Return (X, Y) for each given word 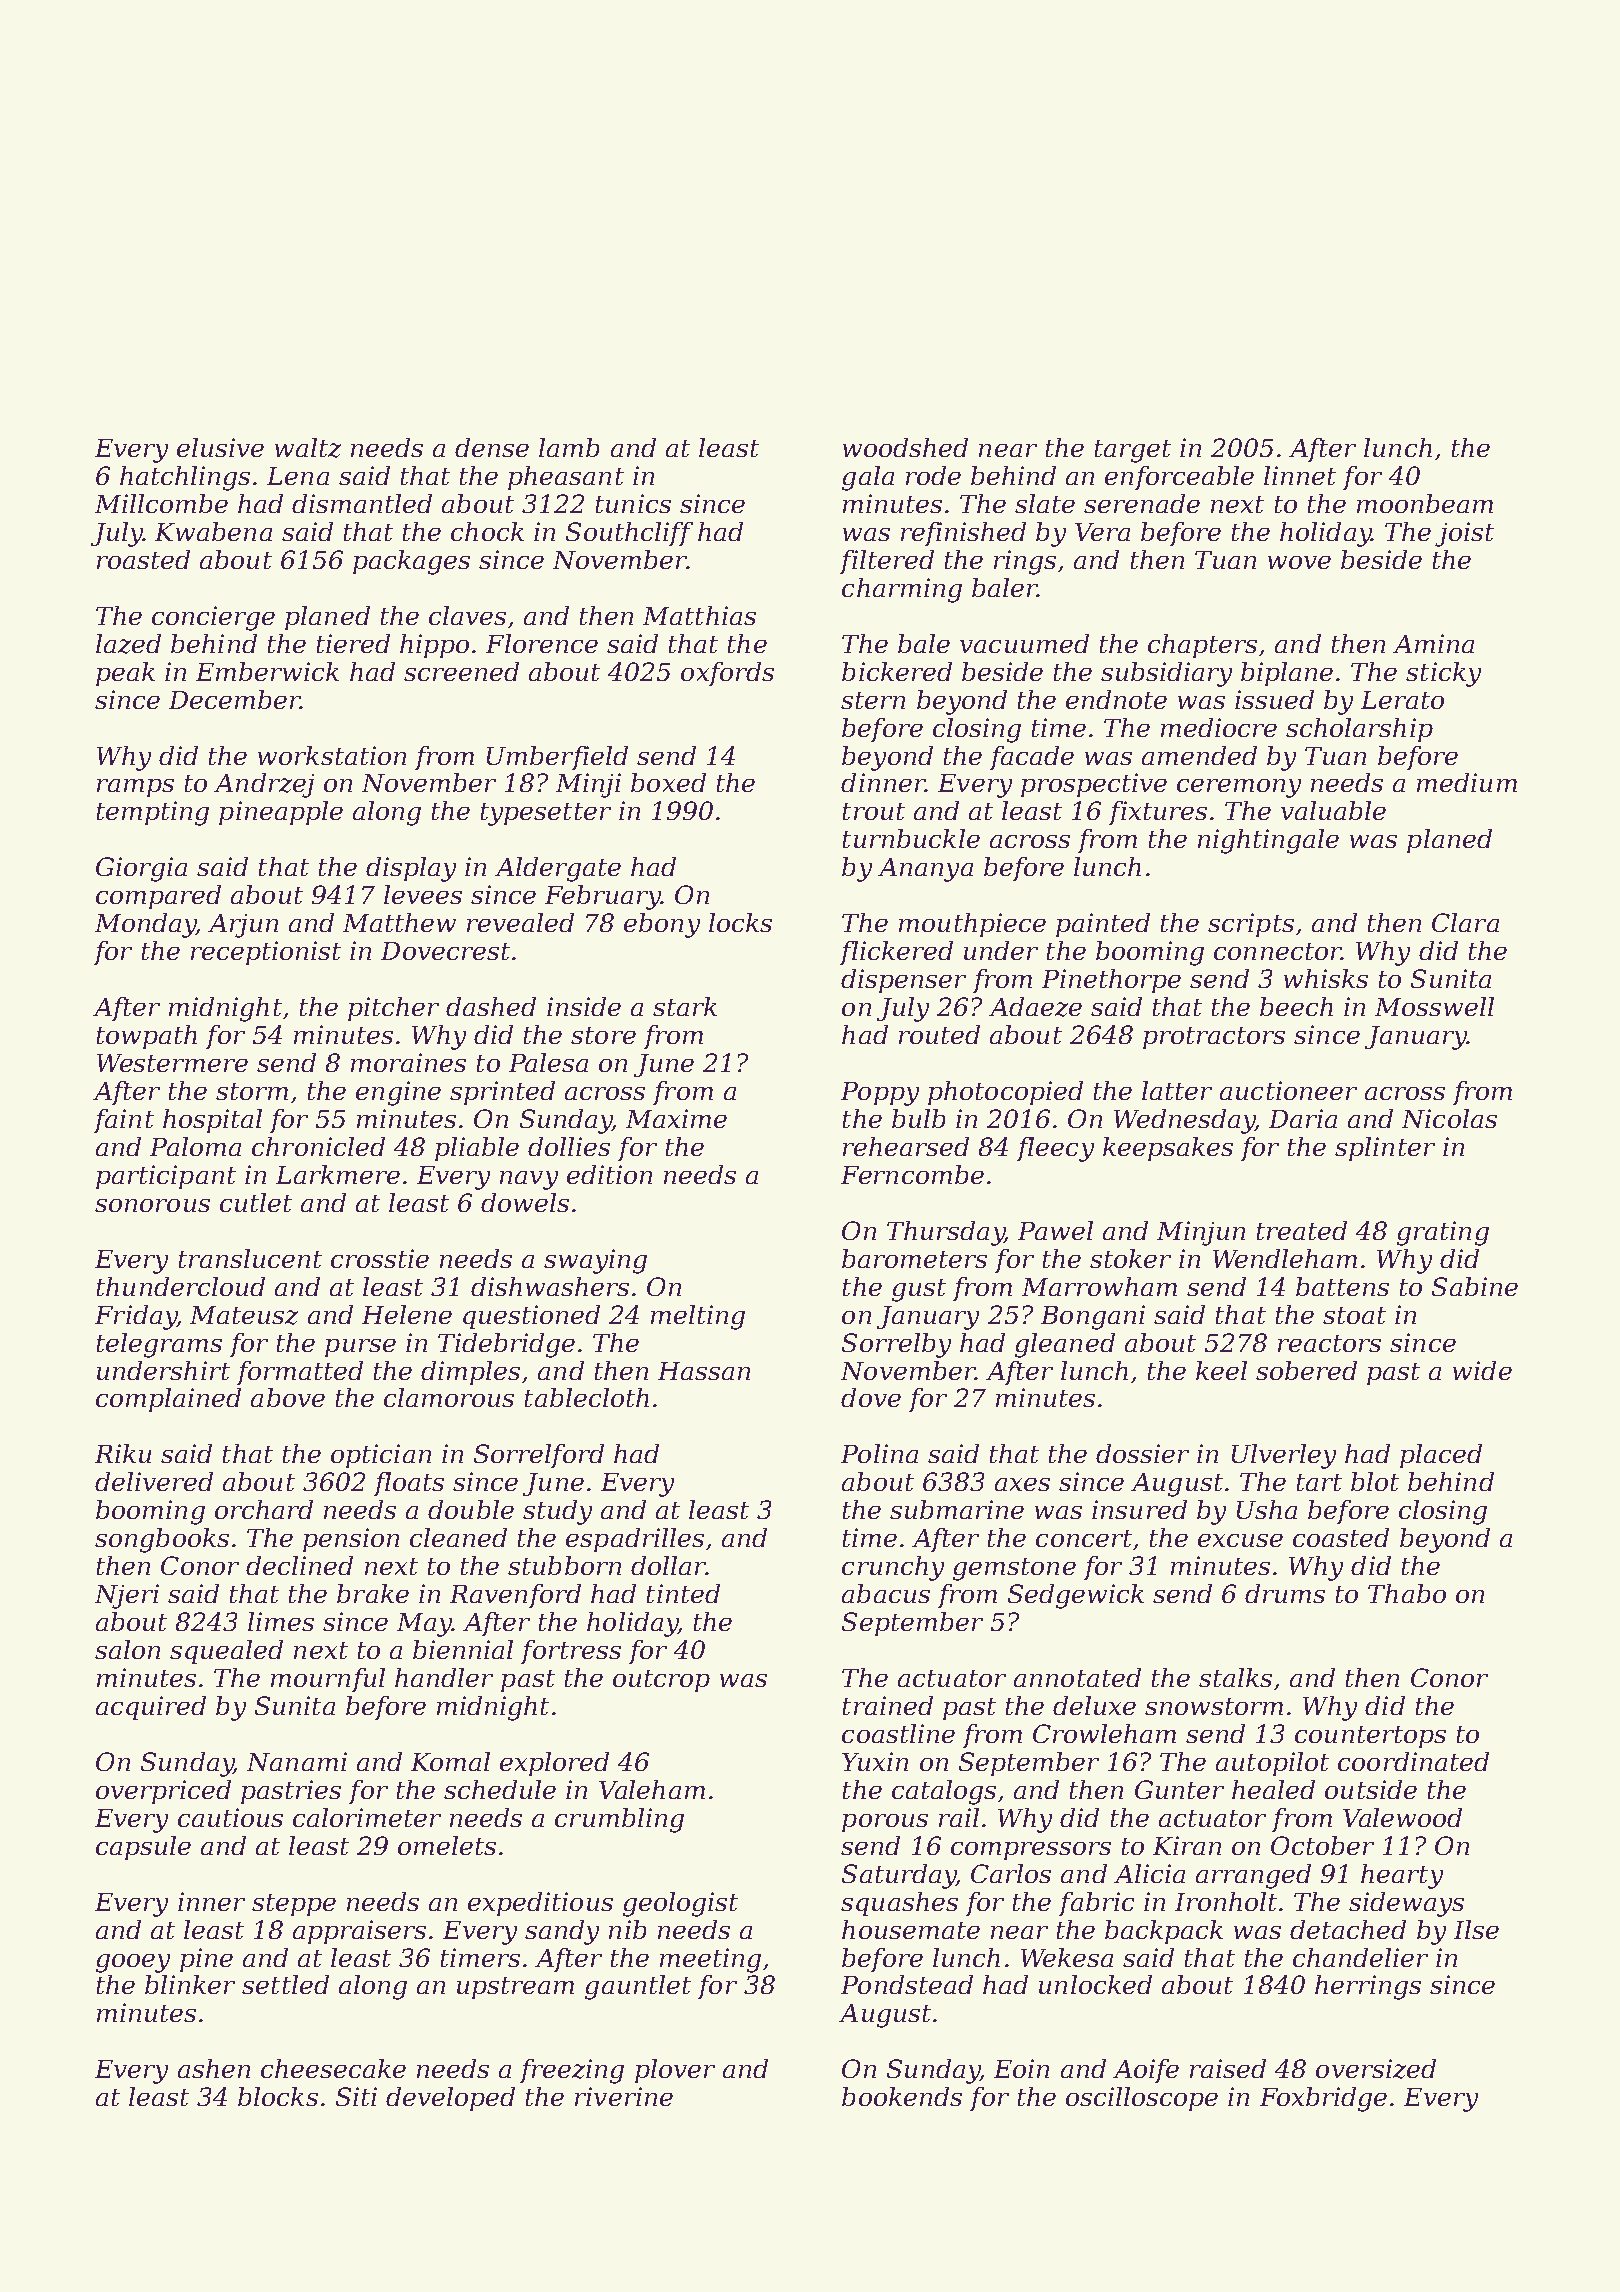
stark (685, 1006)
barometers (914, 1258)
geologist (680, 1904)
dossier (1142, 1453)
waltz (308, 448)
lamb (569, 447)
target (1133, 451)
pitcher (393, 1009)
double (471, 1509)
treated (1302, 1230)
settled (285, 1984)
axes (1022, 1484)
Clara (1465, 922)
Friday (136, 1317)
